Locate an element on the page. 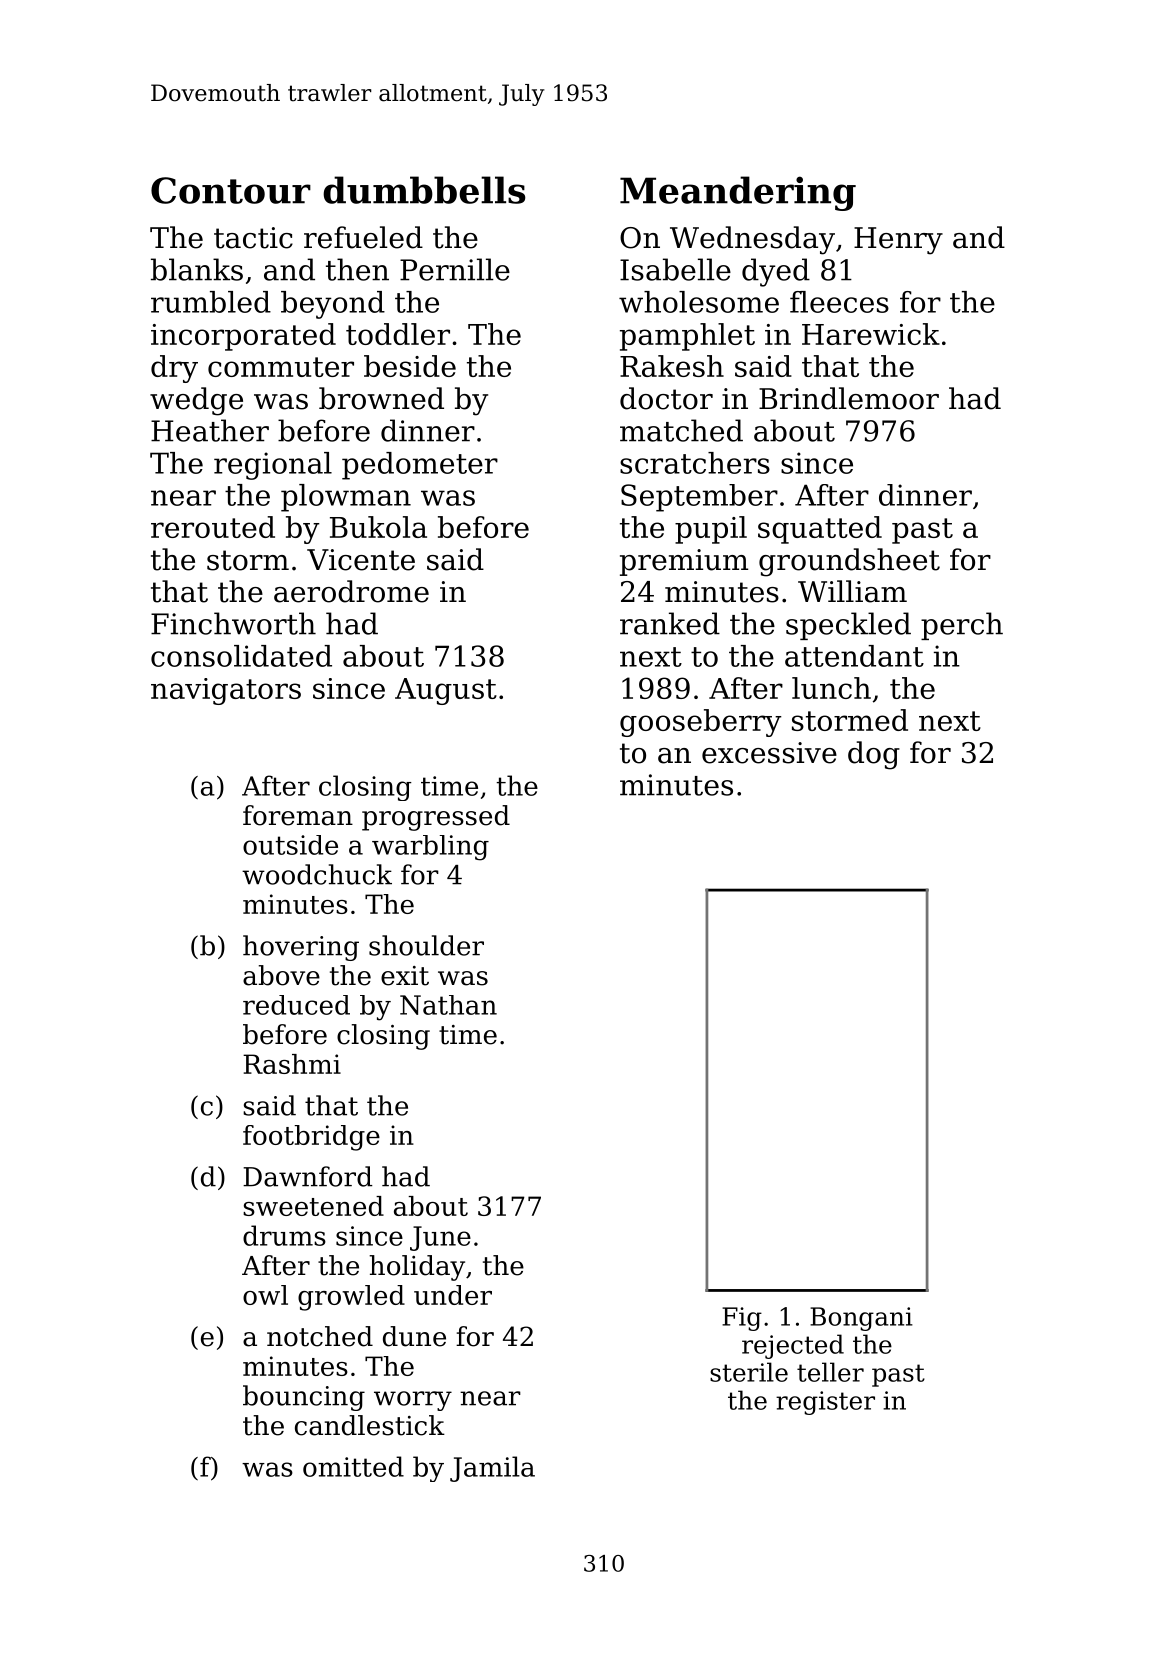  refueled is located at coordinates (363, 237).
